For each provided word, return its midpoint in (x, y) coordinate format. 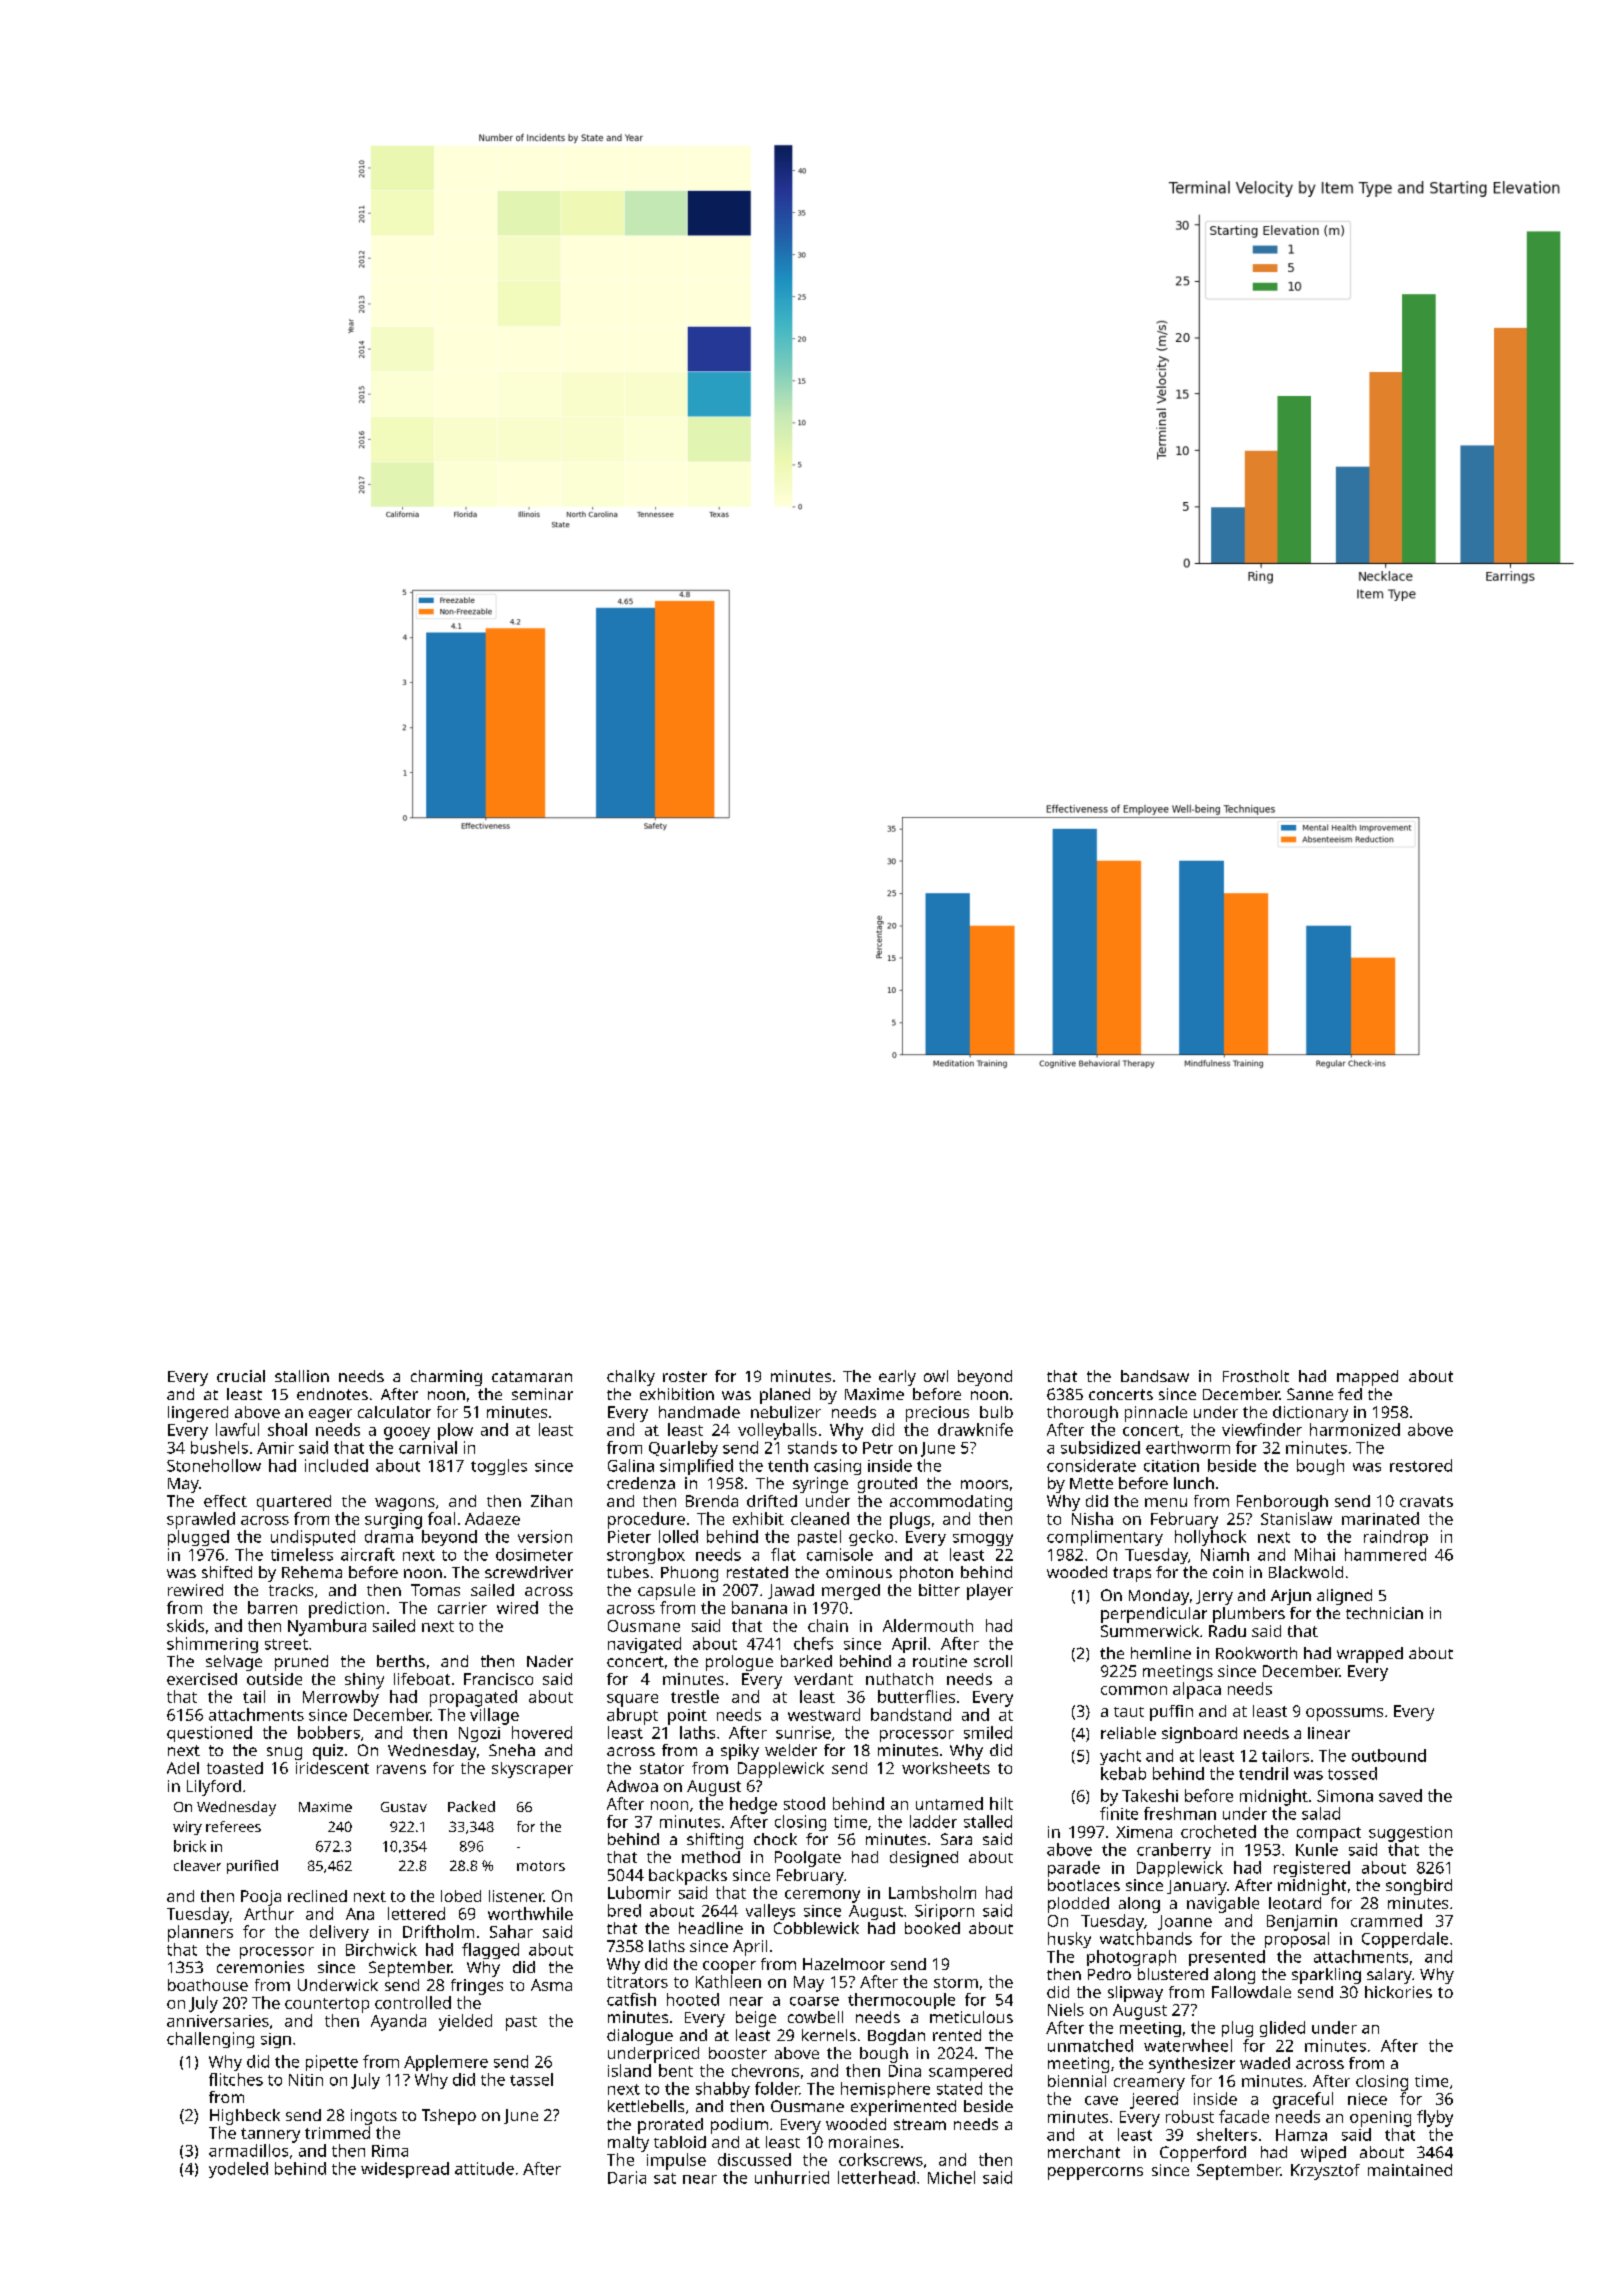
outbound (1389, 1755)
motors (541, 1866)
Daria (627, 2177)
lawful (237, 1429)
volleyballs (777, 1431)
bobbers (329, 1732)
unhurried (792, 2177)
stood (804, 1803)
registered (1312, 1869)
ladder (933, 1821)
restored (1421, 1465)
